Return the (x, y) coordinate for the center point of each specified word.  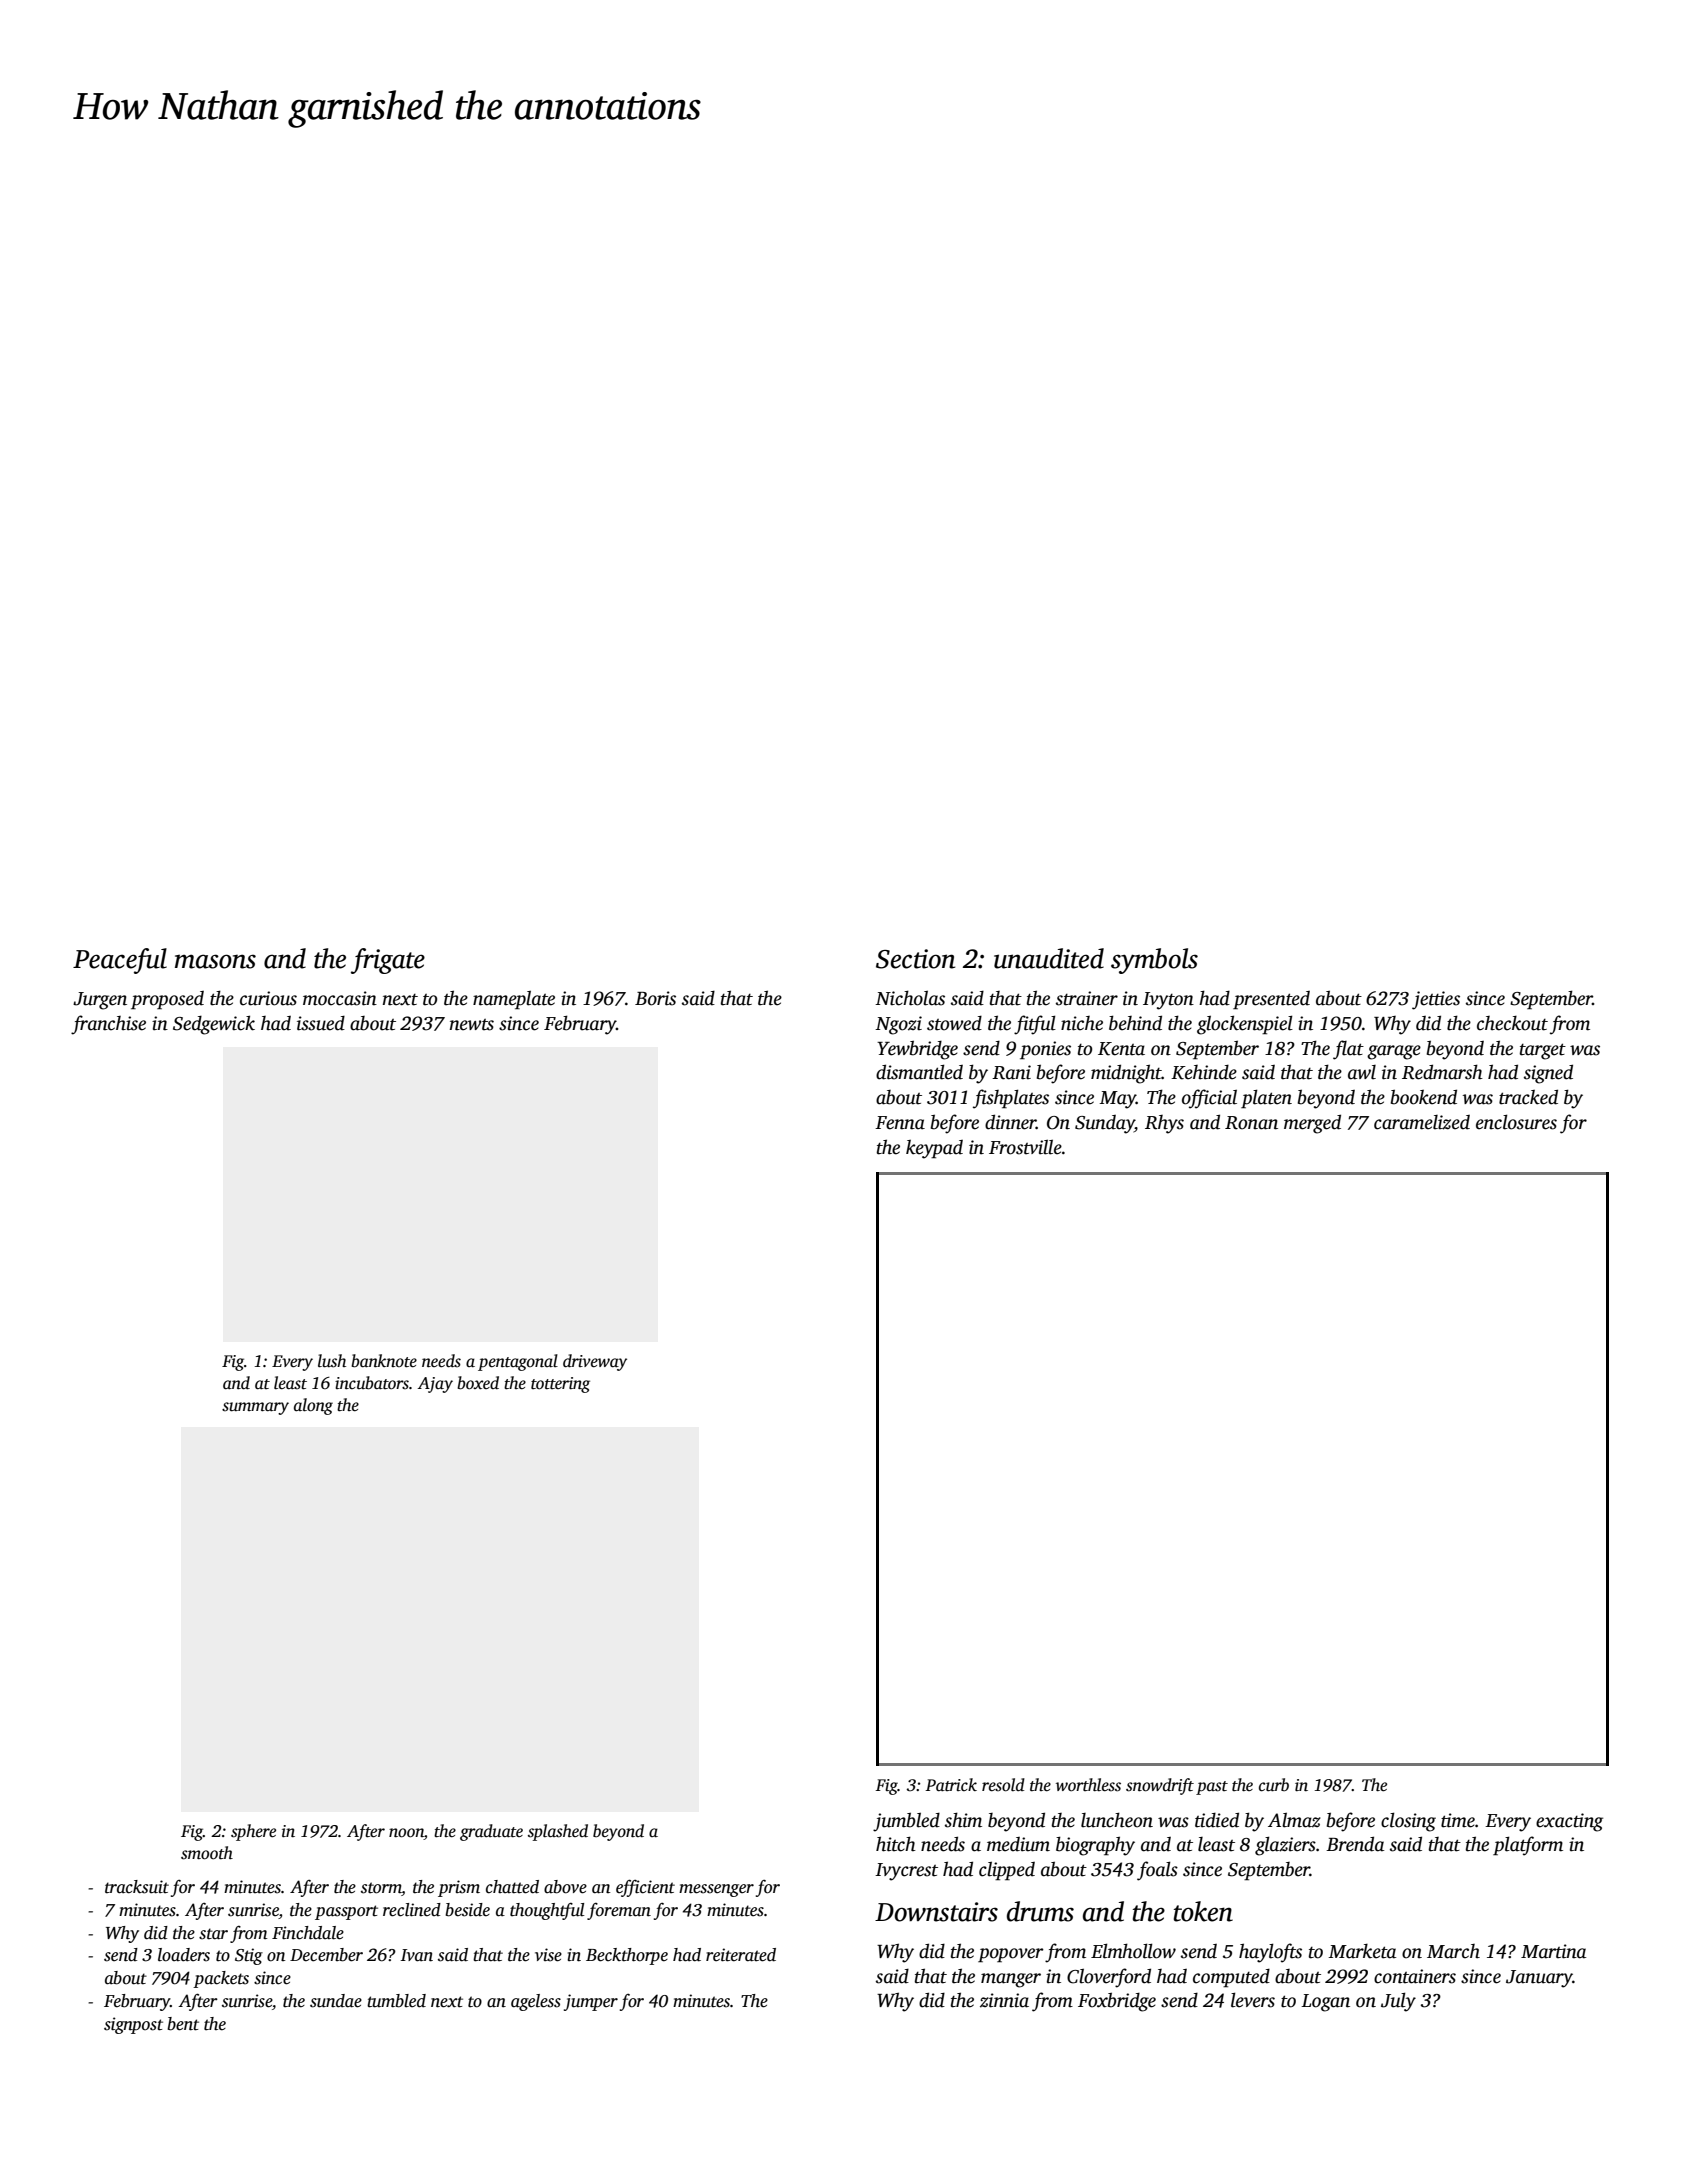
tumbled (396, 2001)
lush (332, 1361)
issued (321, 1023)
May (1117, 1100)
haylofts (1270, 1953)
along (313, 1406)
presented (1271, 1000)
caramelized (1422, 1122)
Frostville (1025, 1147)
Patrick (951, 1784)
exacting (1569, 1822)
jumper (591, 2002)
